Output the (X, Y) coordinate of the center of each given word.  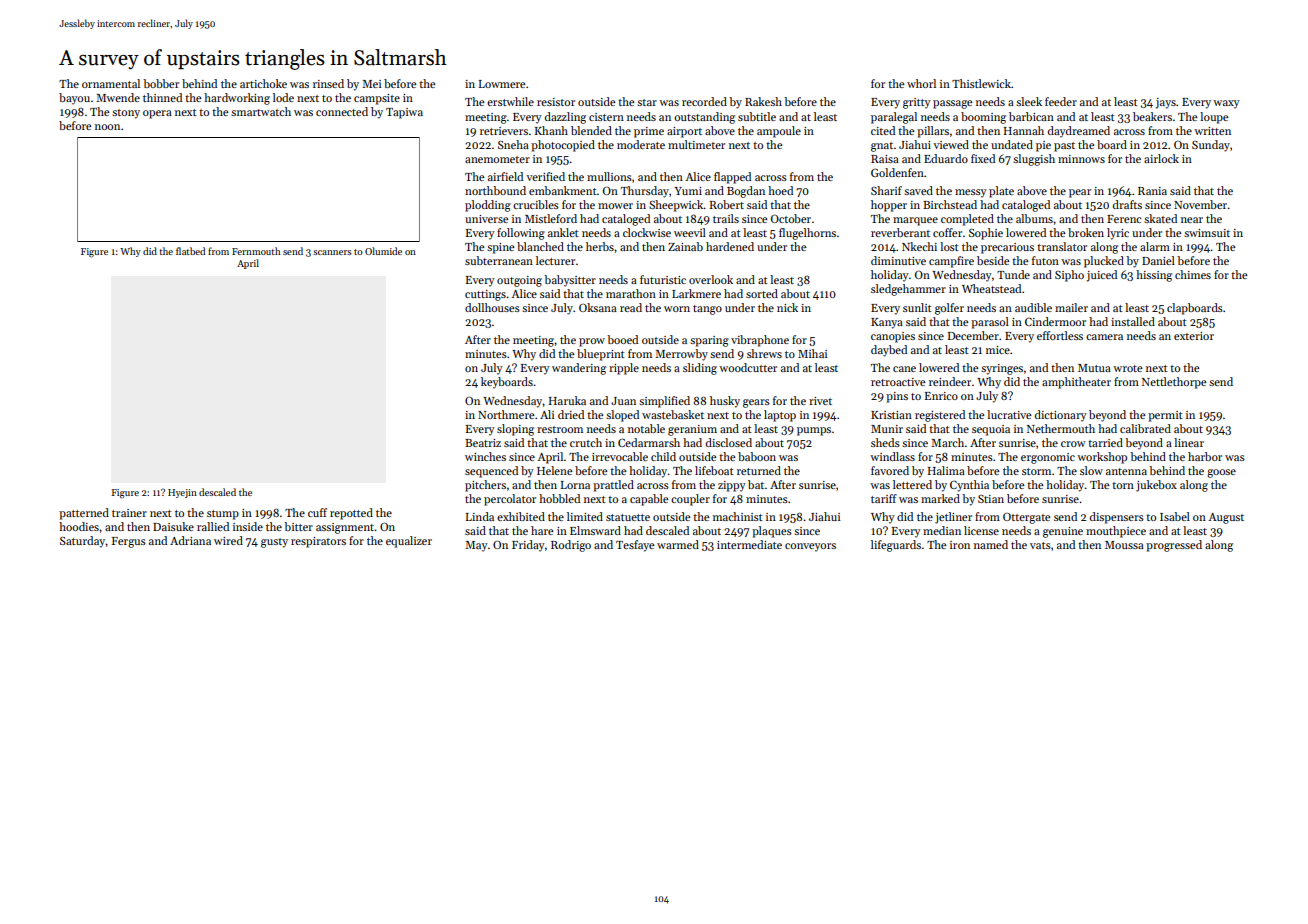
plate (1001, 192)
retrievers (504, 131)
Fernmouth (256, 251)
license (981, 530)
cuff (317, 512)
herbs (600, 246)
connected (342, 111)
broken (1086, 232)
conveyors (810, 547)
